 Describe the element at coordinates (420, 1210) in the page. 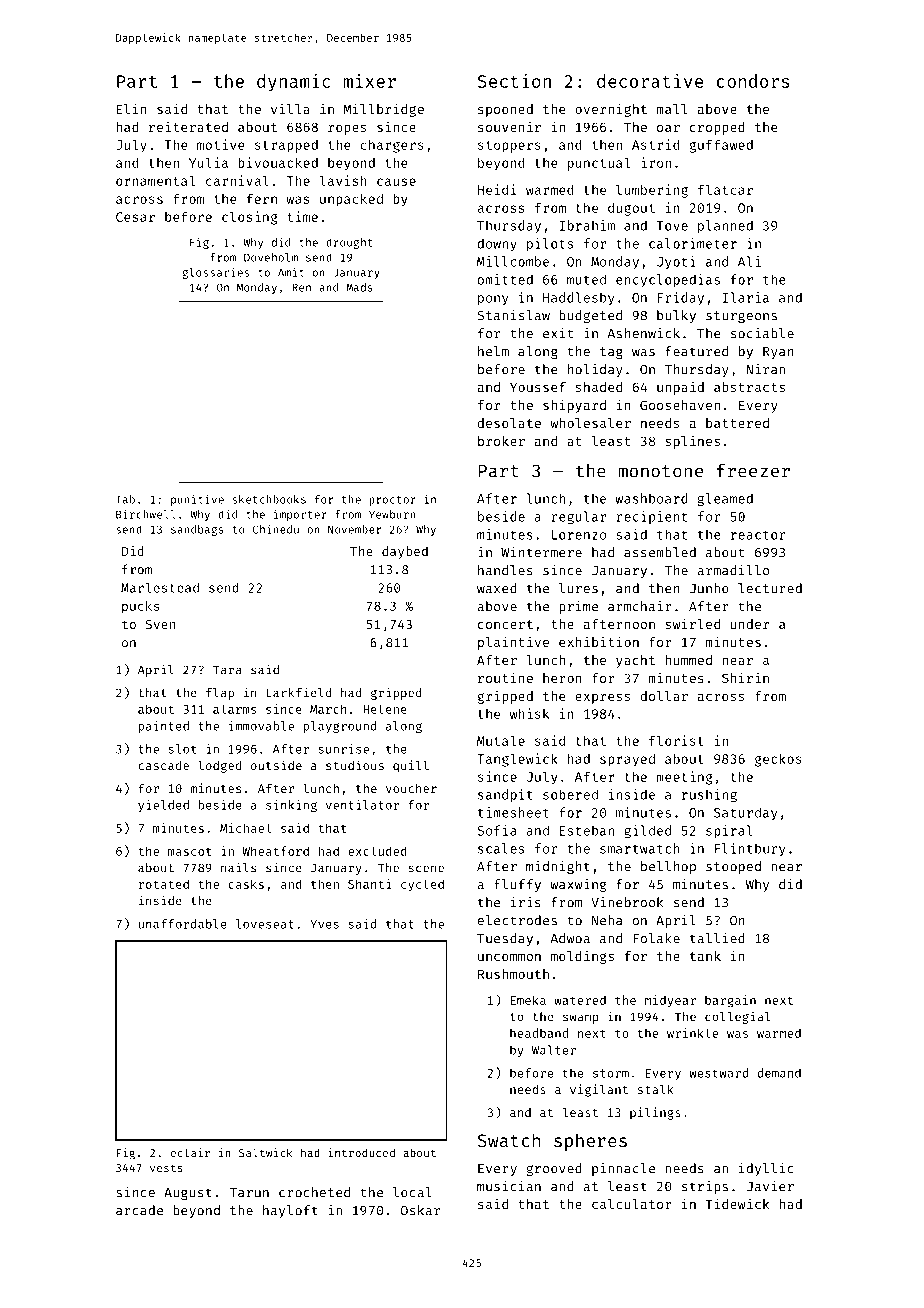

I see `Oskar` at that location.
